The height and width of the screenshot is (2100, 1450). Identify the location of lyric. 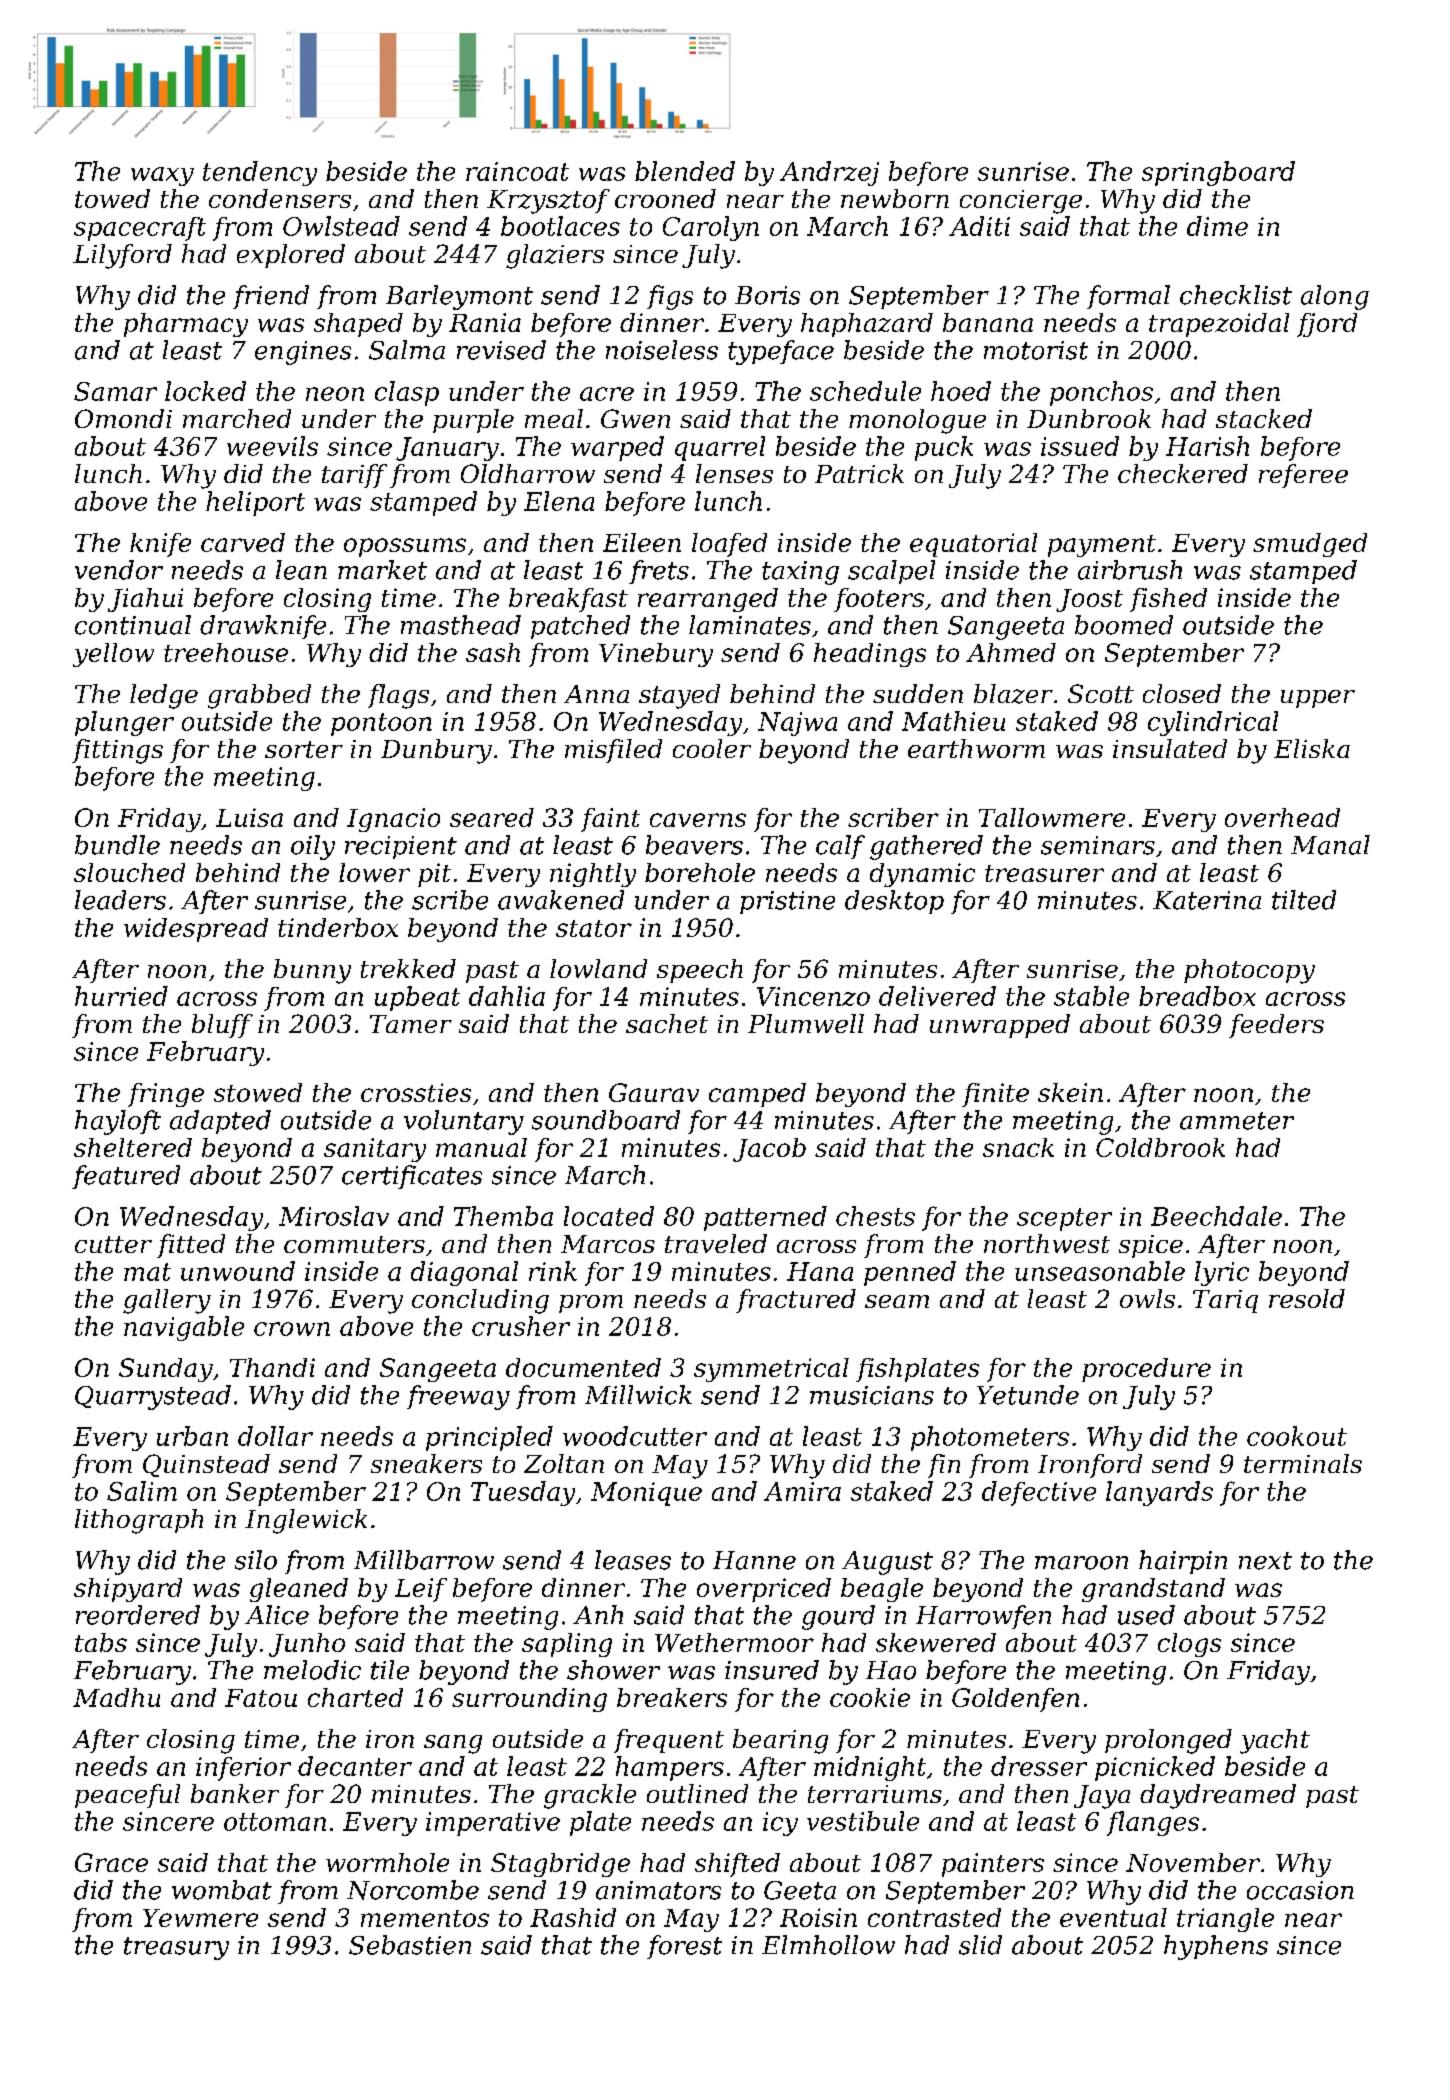
(1222, 1273).
